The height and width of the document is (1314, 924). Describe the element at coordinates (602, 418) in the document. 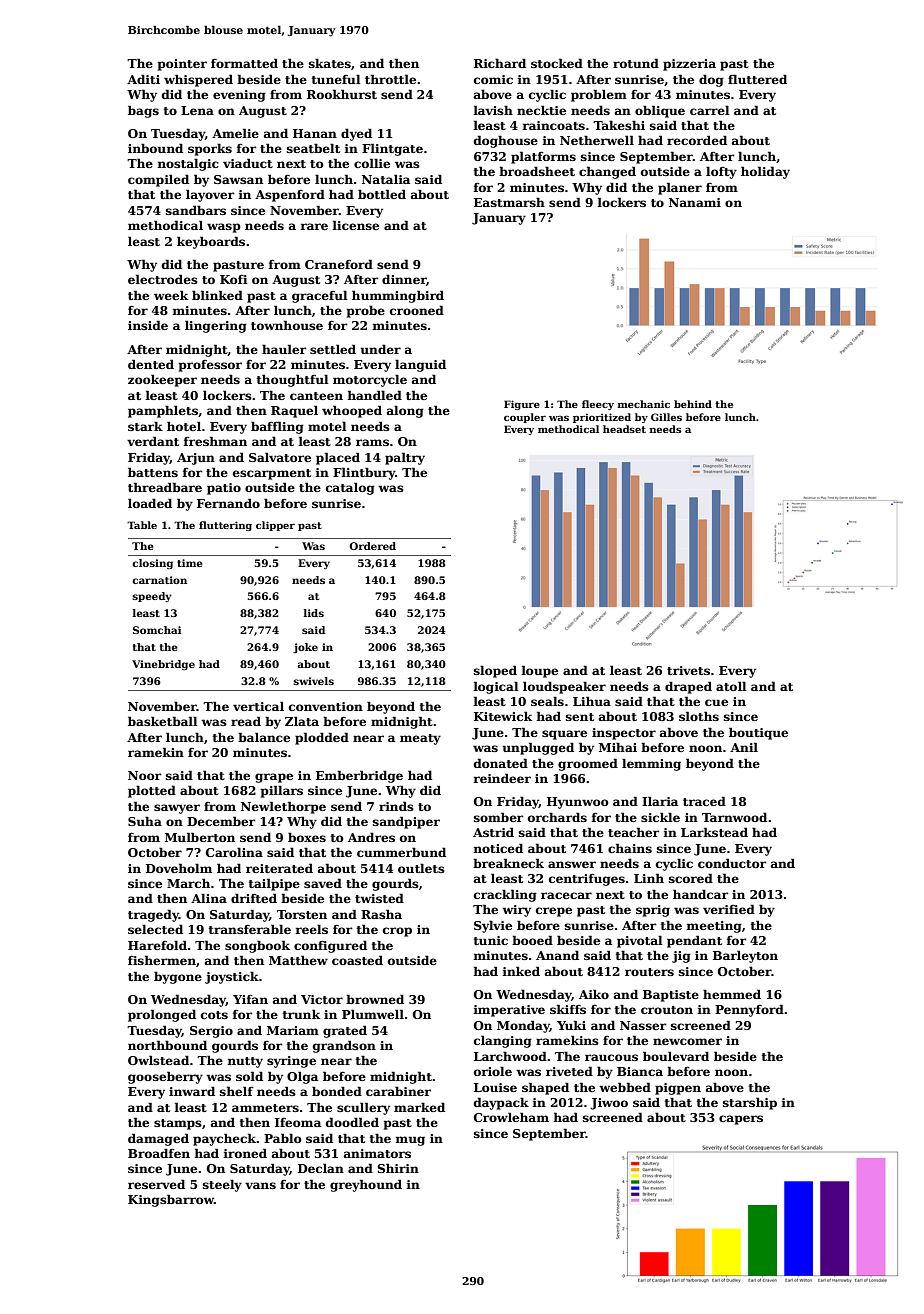

I see `prioritized` at that location.
